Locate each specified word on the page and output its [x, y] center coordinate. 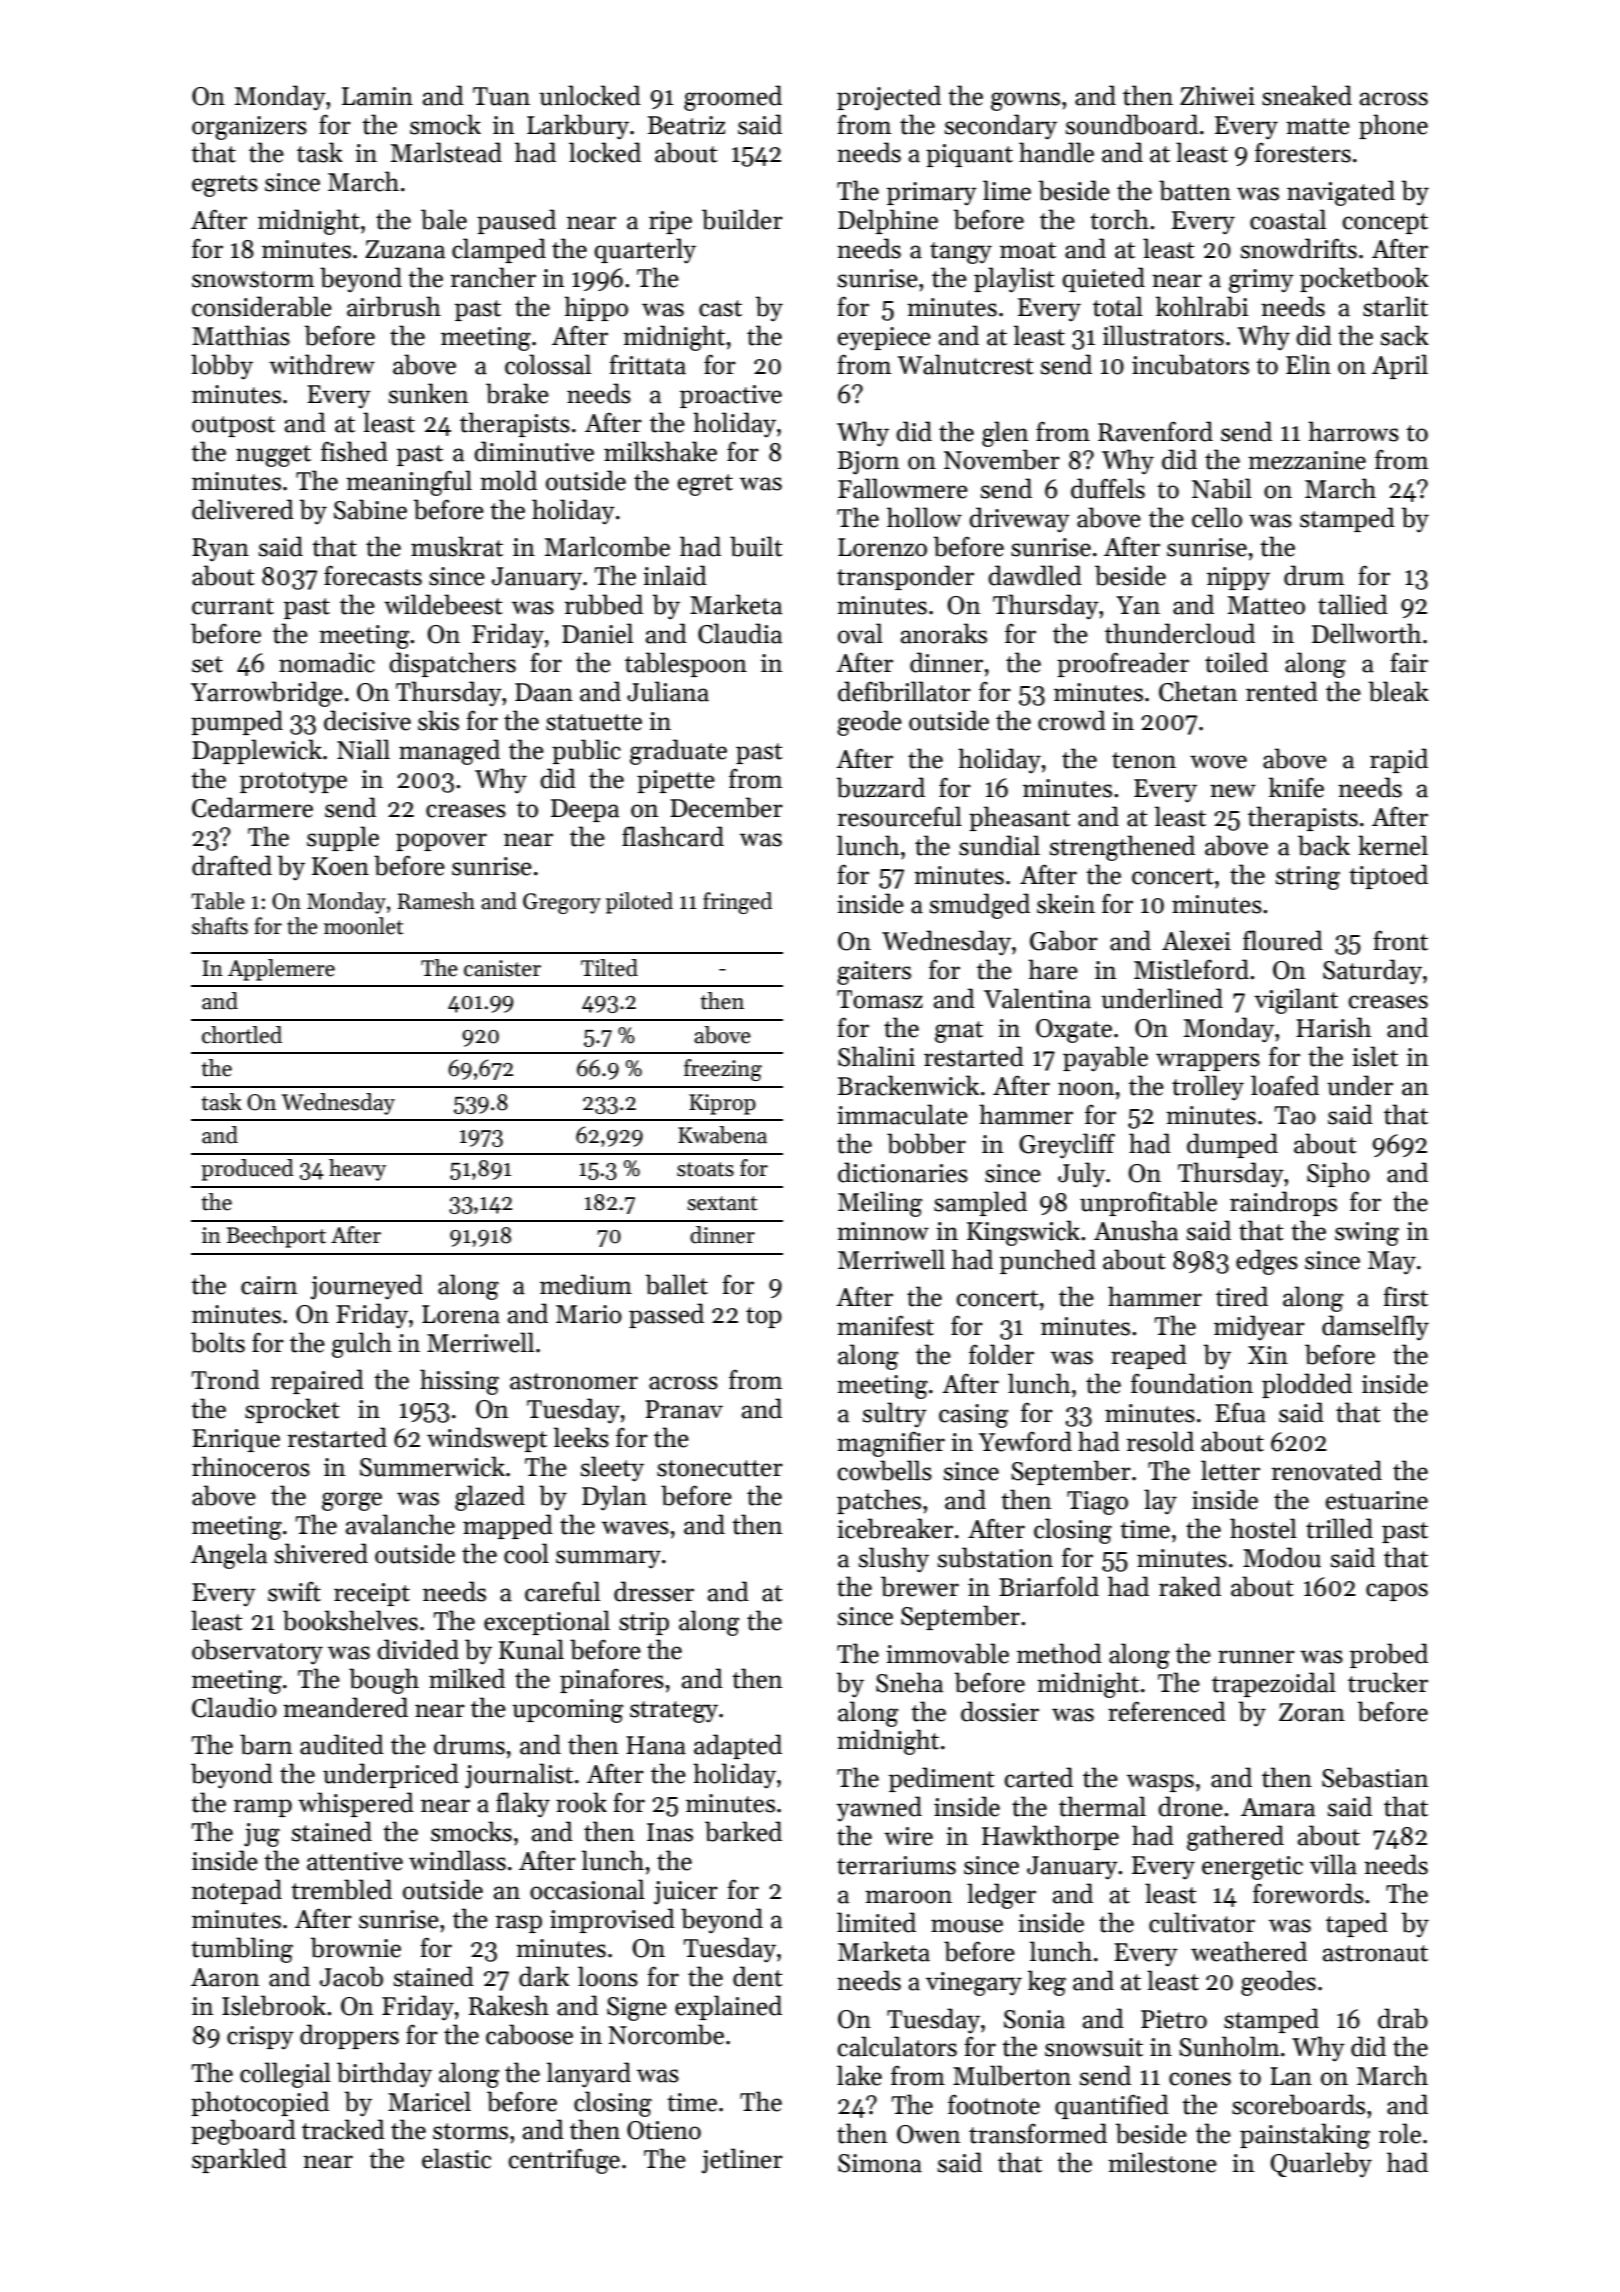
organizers [249, 128]
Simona [880, 2163]
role [1400, 2133]
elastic [456, 2158]
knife [1296, 787]
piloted [639, 903]
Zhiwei [1217, 95]
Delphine [888, 221]
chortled [242, 1035]
